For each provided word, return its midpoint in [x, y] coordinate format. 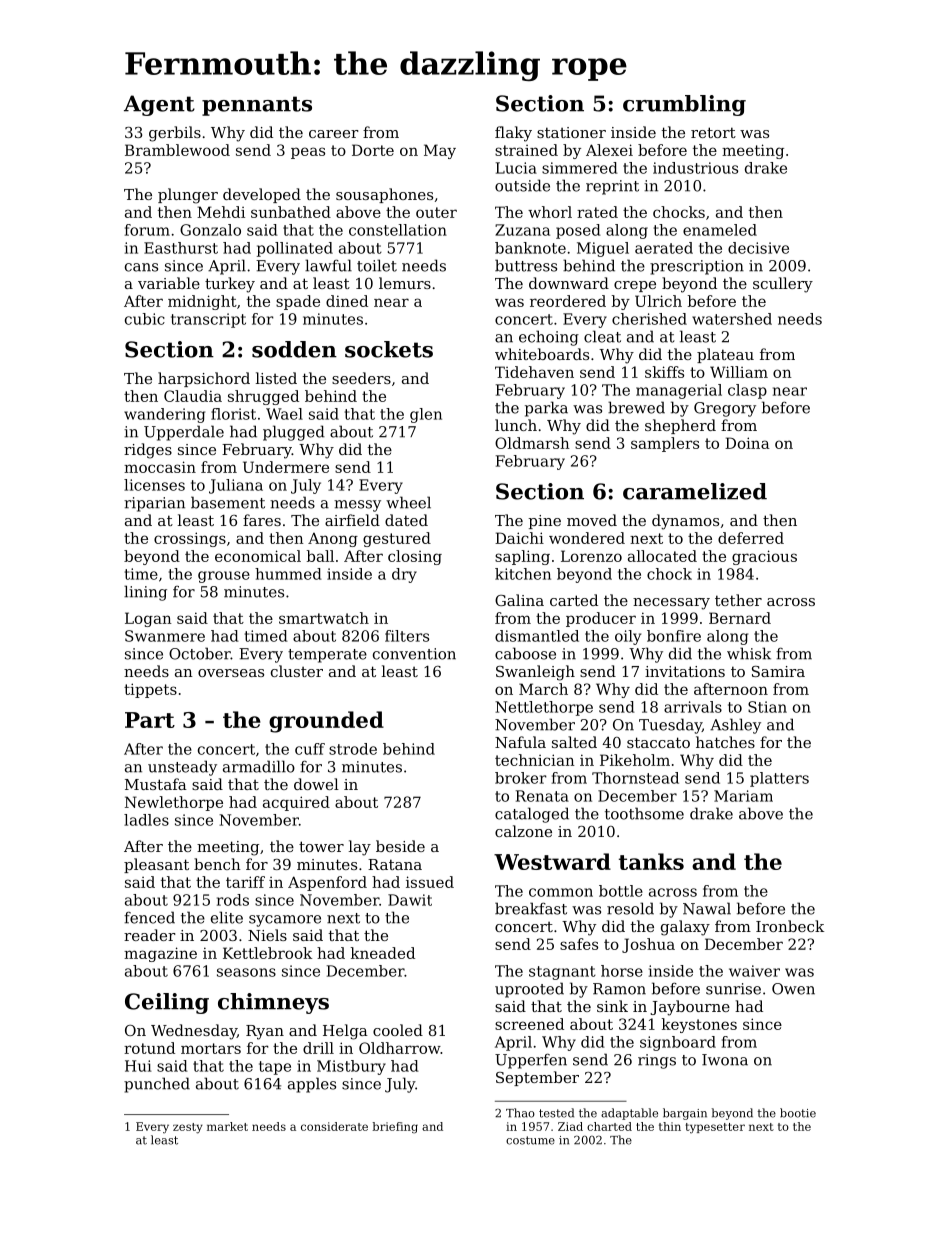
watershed [732, 319]
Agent [159, 105]
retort [713, 132]
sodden [294, 349]
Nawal [707, 908]
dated [406, 520]
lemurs [405, 283]
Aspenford [327, 883]
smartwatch [324, 618]
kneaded [383, 953]
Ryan [265, 1032]
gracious [764, 557]
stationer [571, 132]
